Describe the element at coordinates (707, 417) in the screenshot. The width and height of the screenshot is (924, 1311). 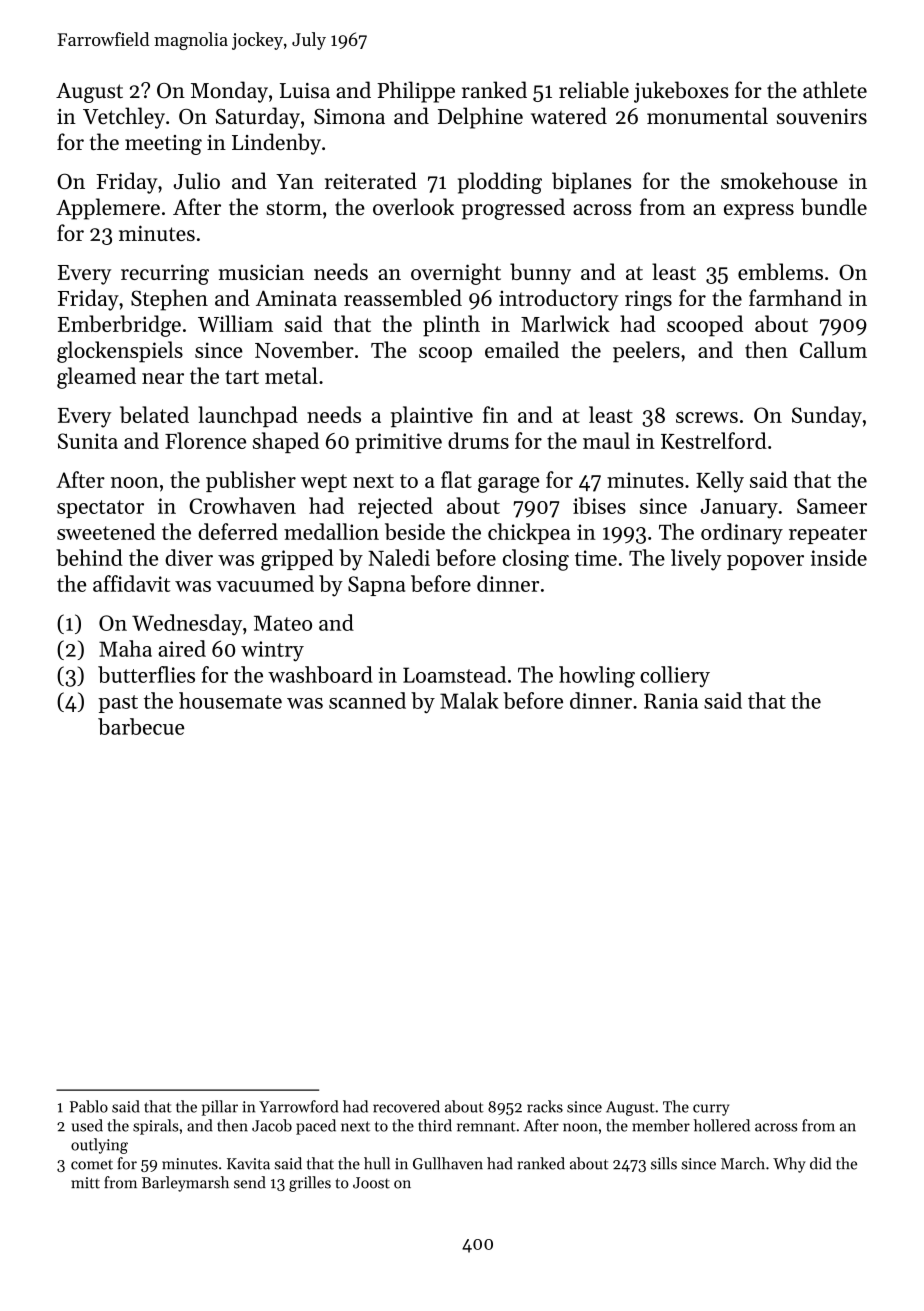
I see `screws` at that location.
